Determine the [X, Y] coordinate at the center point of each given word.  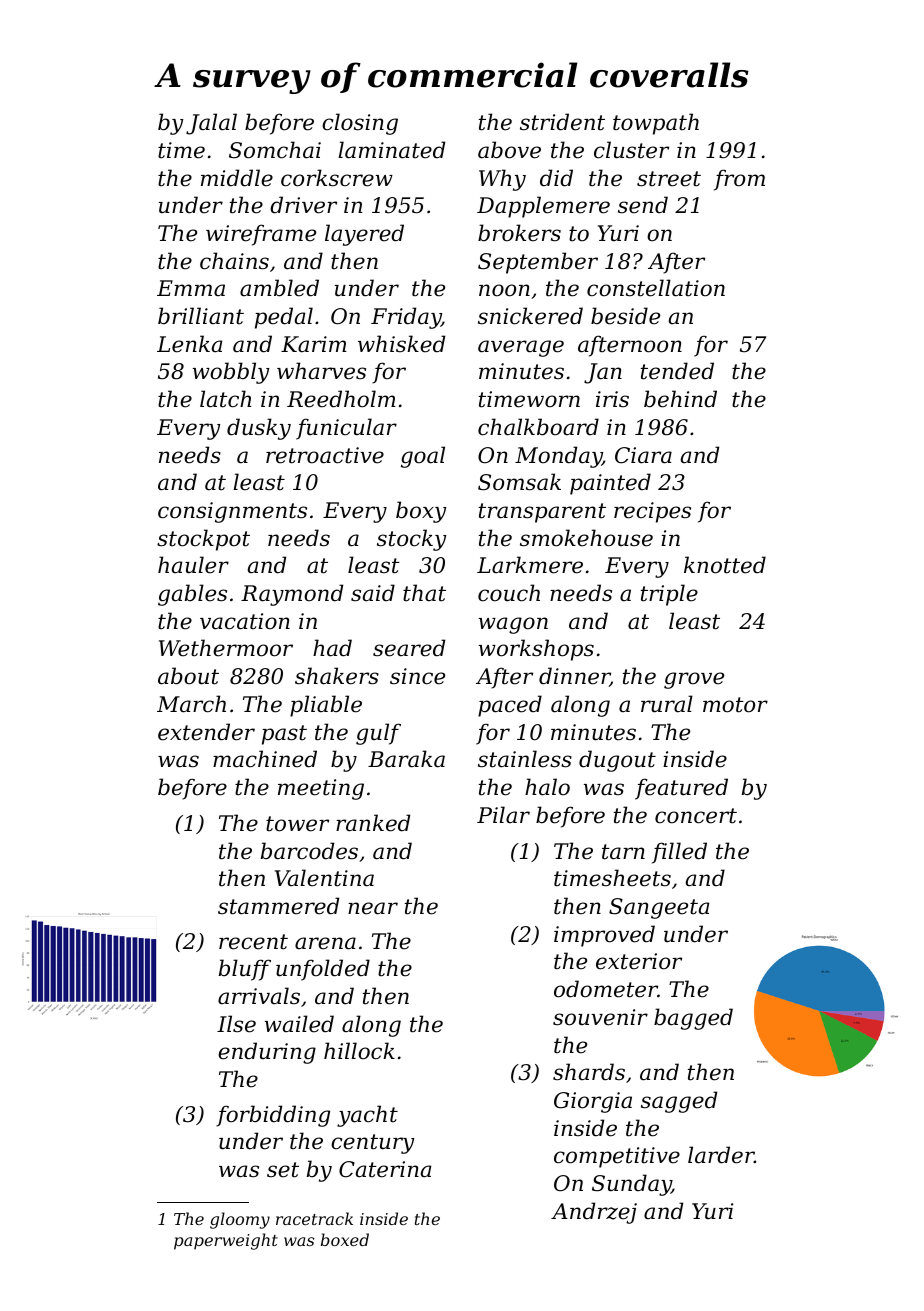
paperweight [226, 1241]
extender [206, 732]
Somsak [519, 482]
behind [680, 399]
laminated [391, 150]
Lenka [189, 344]
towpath [656, 124]
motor [735, 705]
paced [510, 706]
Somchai [275, 150]
